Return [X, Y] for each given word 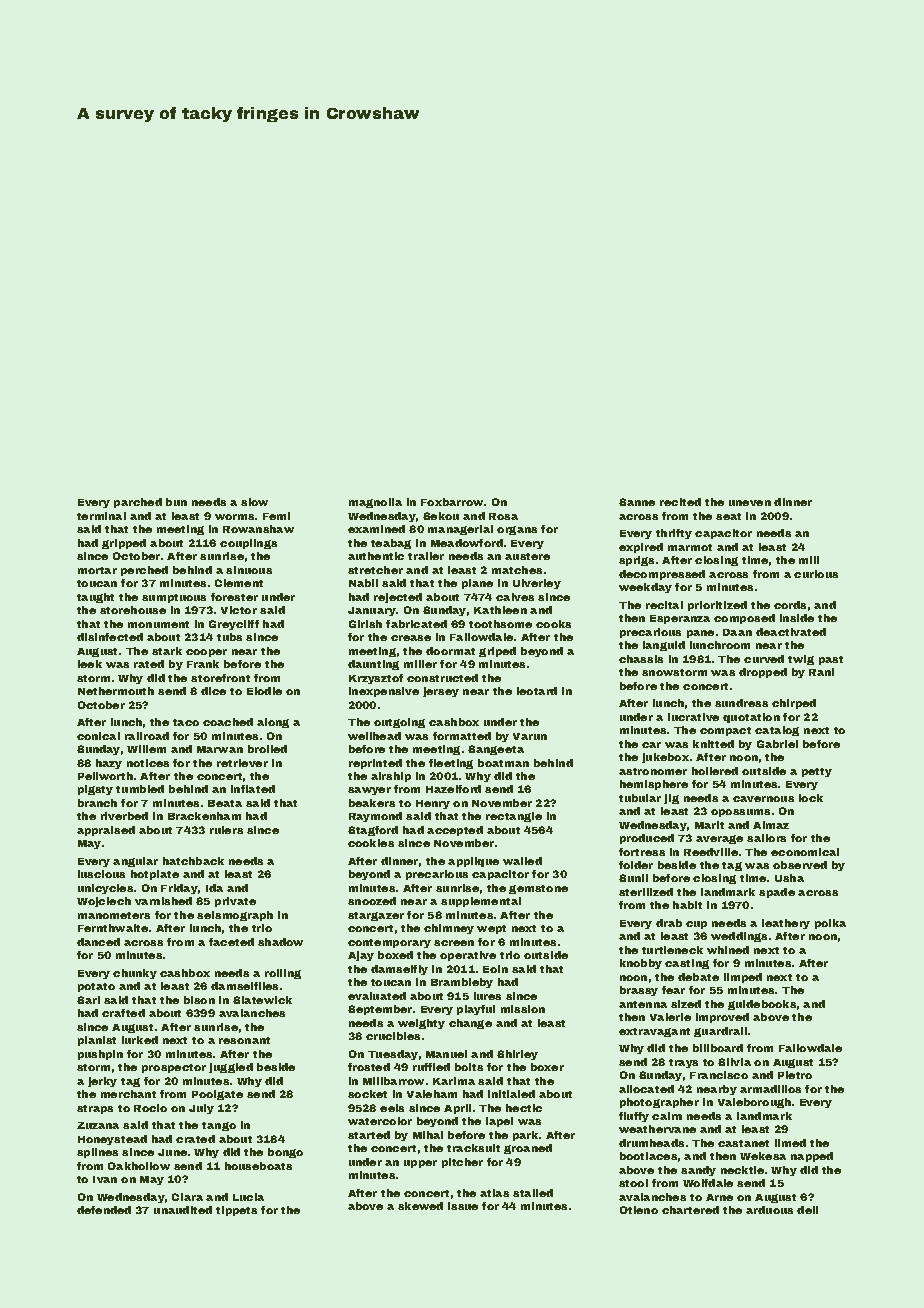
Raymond [375, 817]
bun [176, 502]
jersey [441, 692]
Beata [225, 803]
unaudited [183, 1210]
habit [687, 905]
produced [647, 839]
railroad [147, 736]
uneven [750, 503]
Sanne [637, 502]
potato [96, 987]
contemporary [389, 943]
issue [463, 1206]
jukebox [665, 758]
